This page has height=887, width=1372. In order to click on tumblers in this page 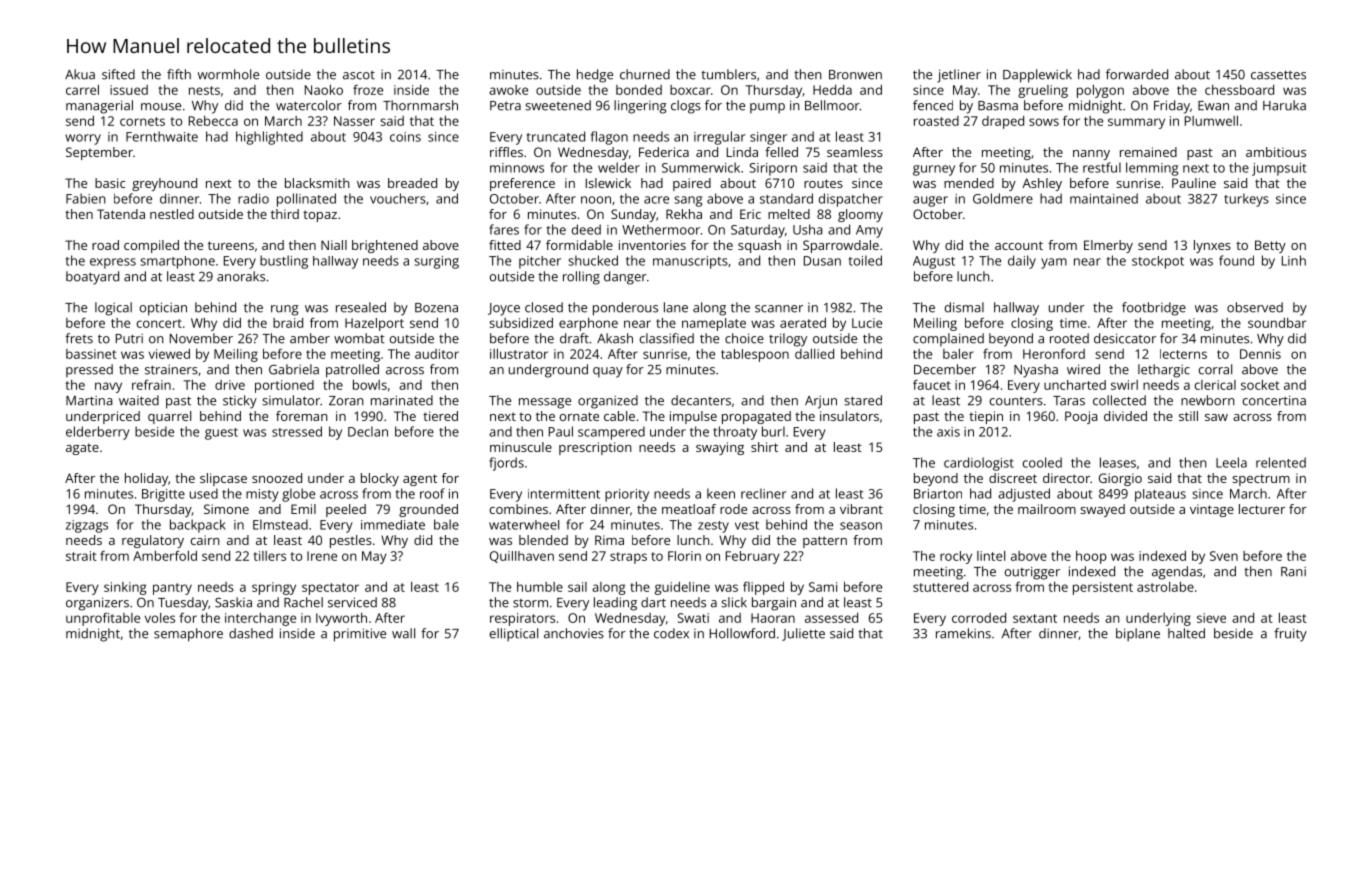, I will do `click(728, 74)`.
